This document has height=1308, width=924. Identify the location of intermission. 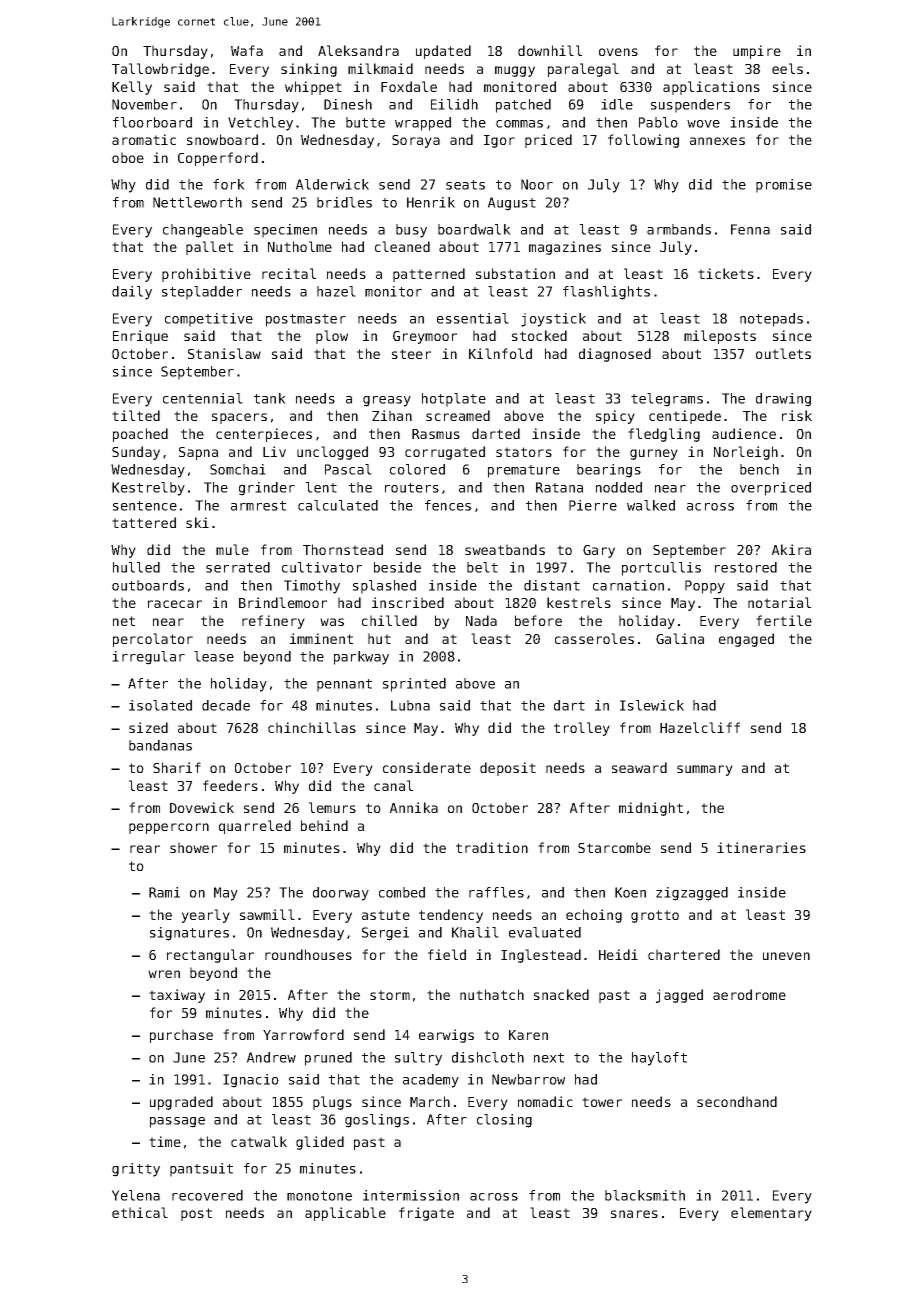
(411, 1195).
